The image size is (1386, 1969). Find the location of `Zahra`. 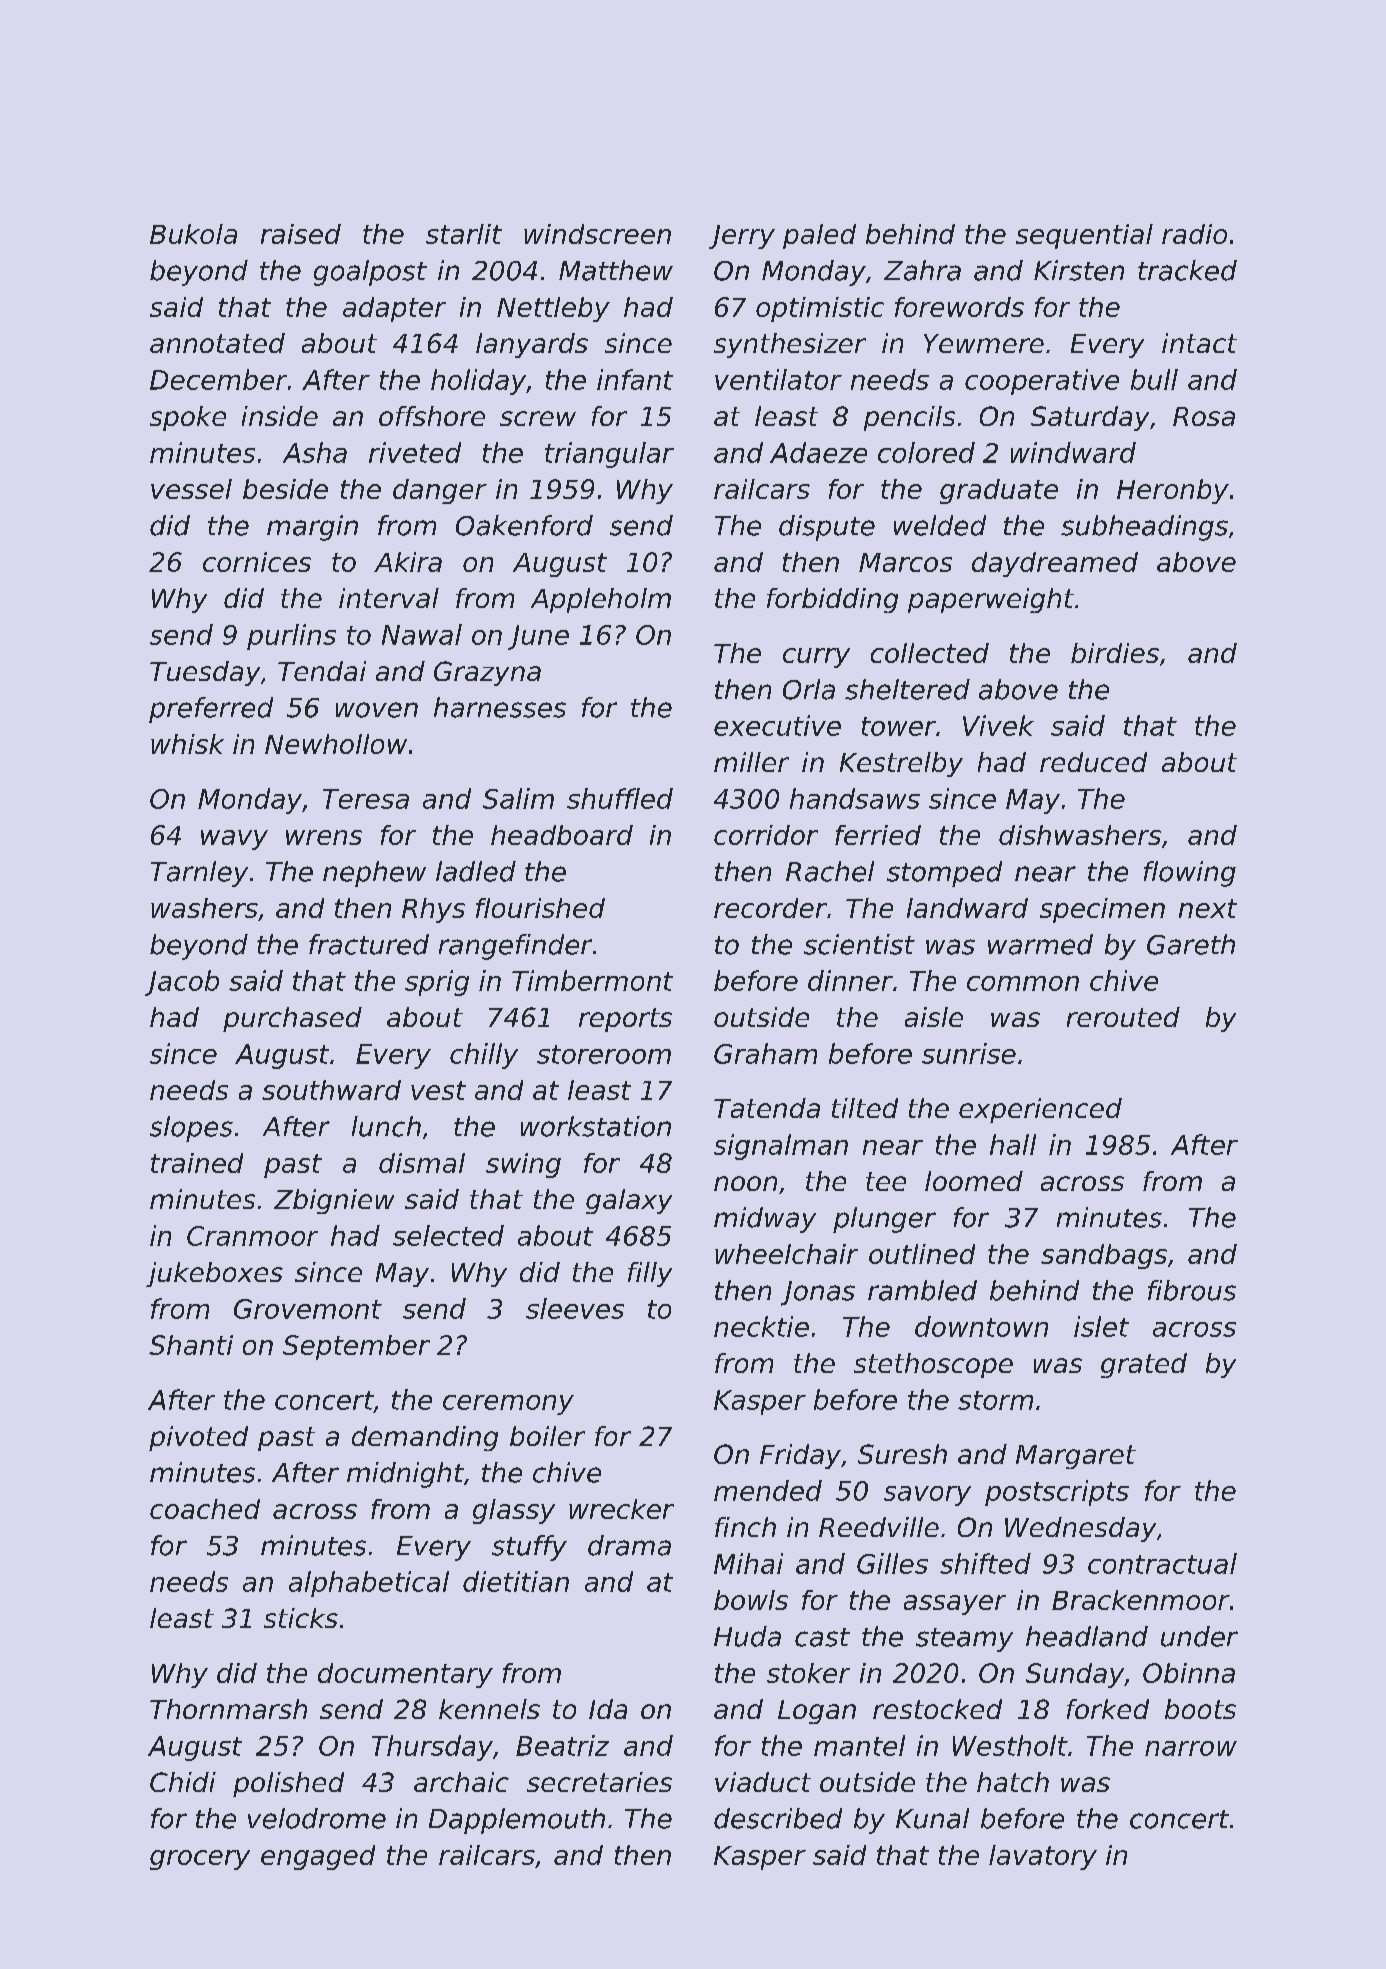

Zahra is located at coordinates (922, 270).
